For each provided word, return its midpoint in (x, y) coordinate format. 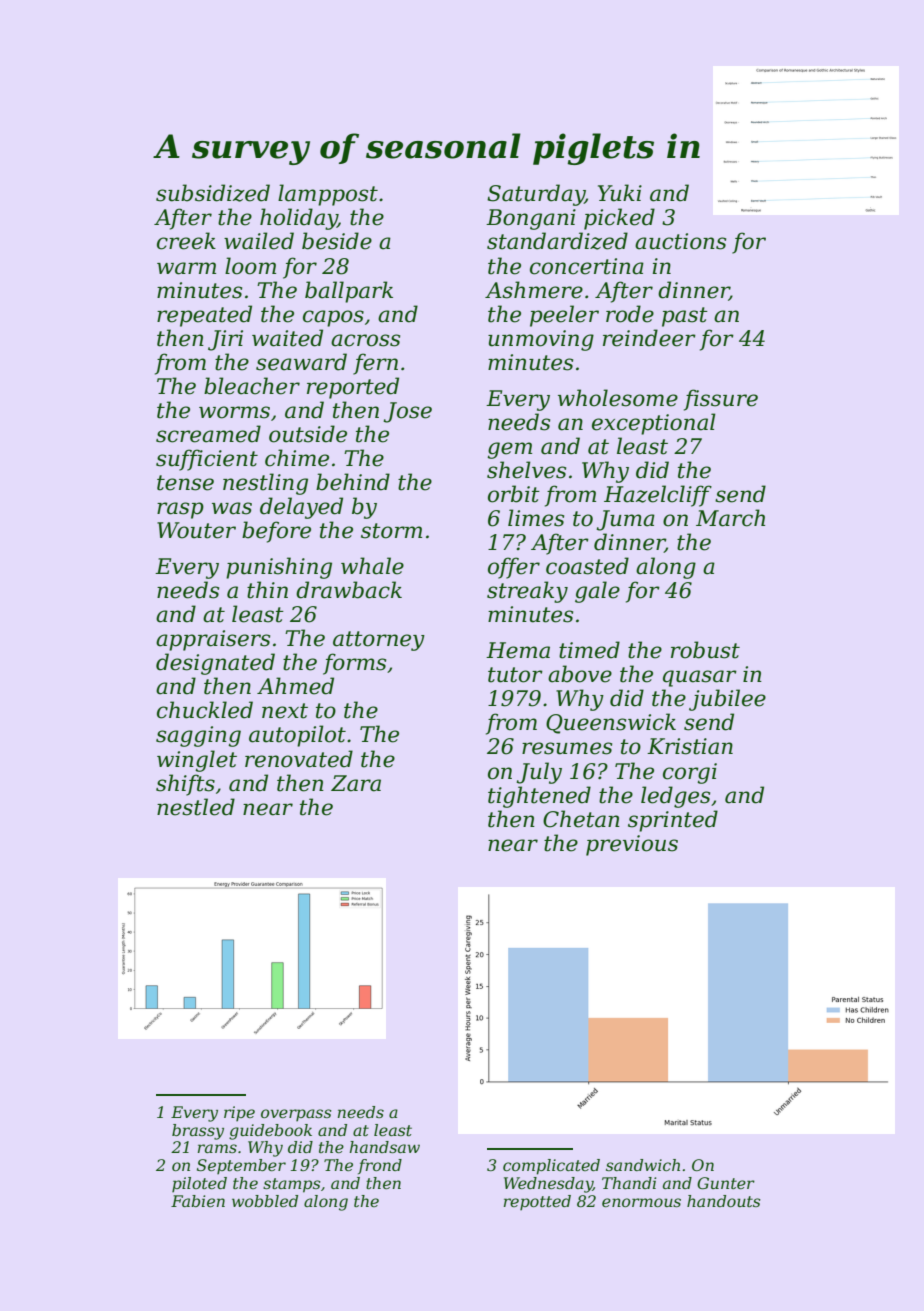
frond (380, 1166)
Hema (518, 650)
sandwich (643, 1165)
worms (234, 412)
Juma (625, 520)
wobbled (265, 1201)
